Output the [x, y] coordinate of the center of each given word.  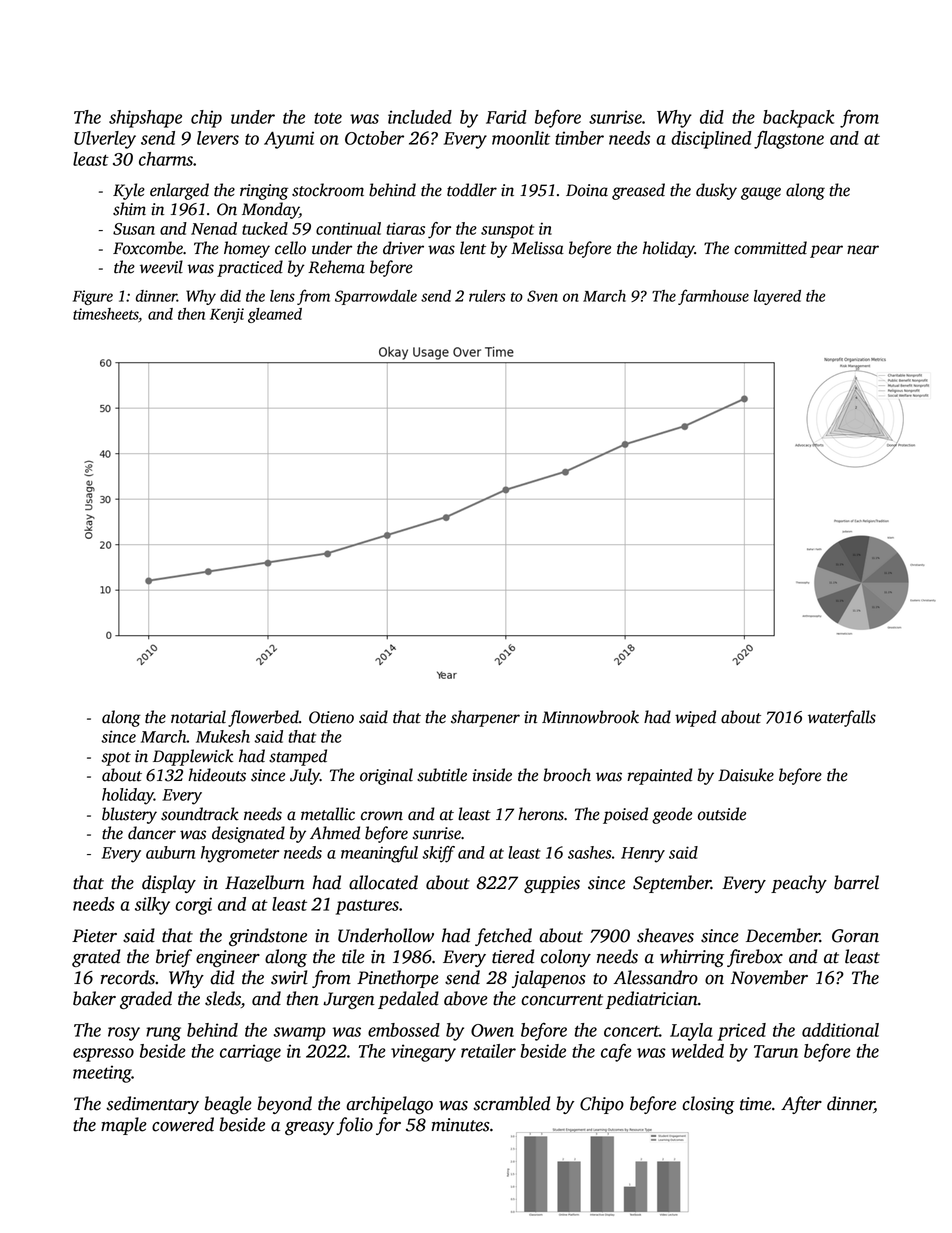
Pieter [94, 936]
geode [672, 815]
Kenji [227, 315]
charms [166, 159]
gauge [761, 193]
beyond [285, 1105]
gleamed [275, 315]
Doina [587, 190]
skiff [438, 854]
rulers [487, 296]
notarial [198, 717]
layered [777, 297]
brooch [567, 775]
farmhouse [713, 297]
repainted [660, 776]
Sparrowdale [376, 297]
